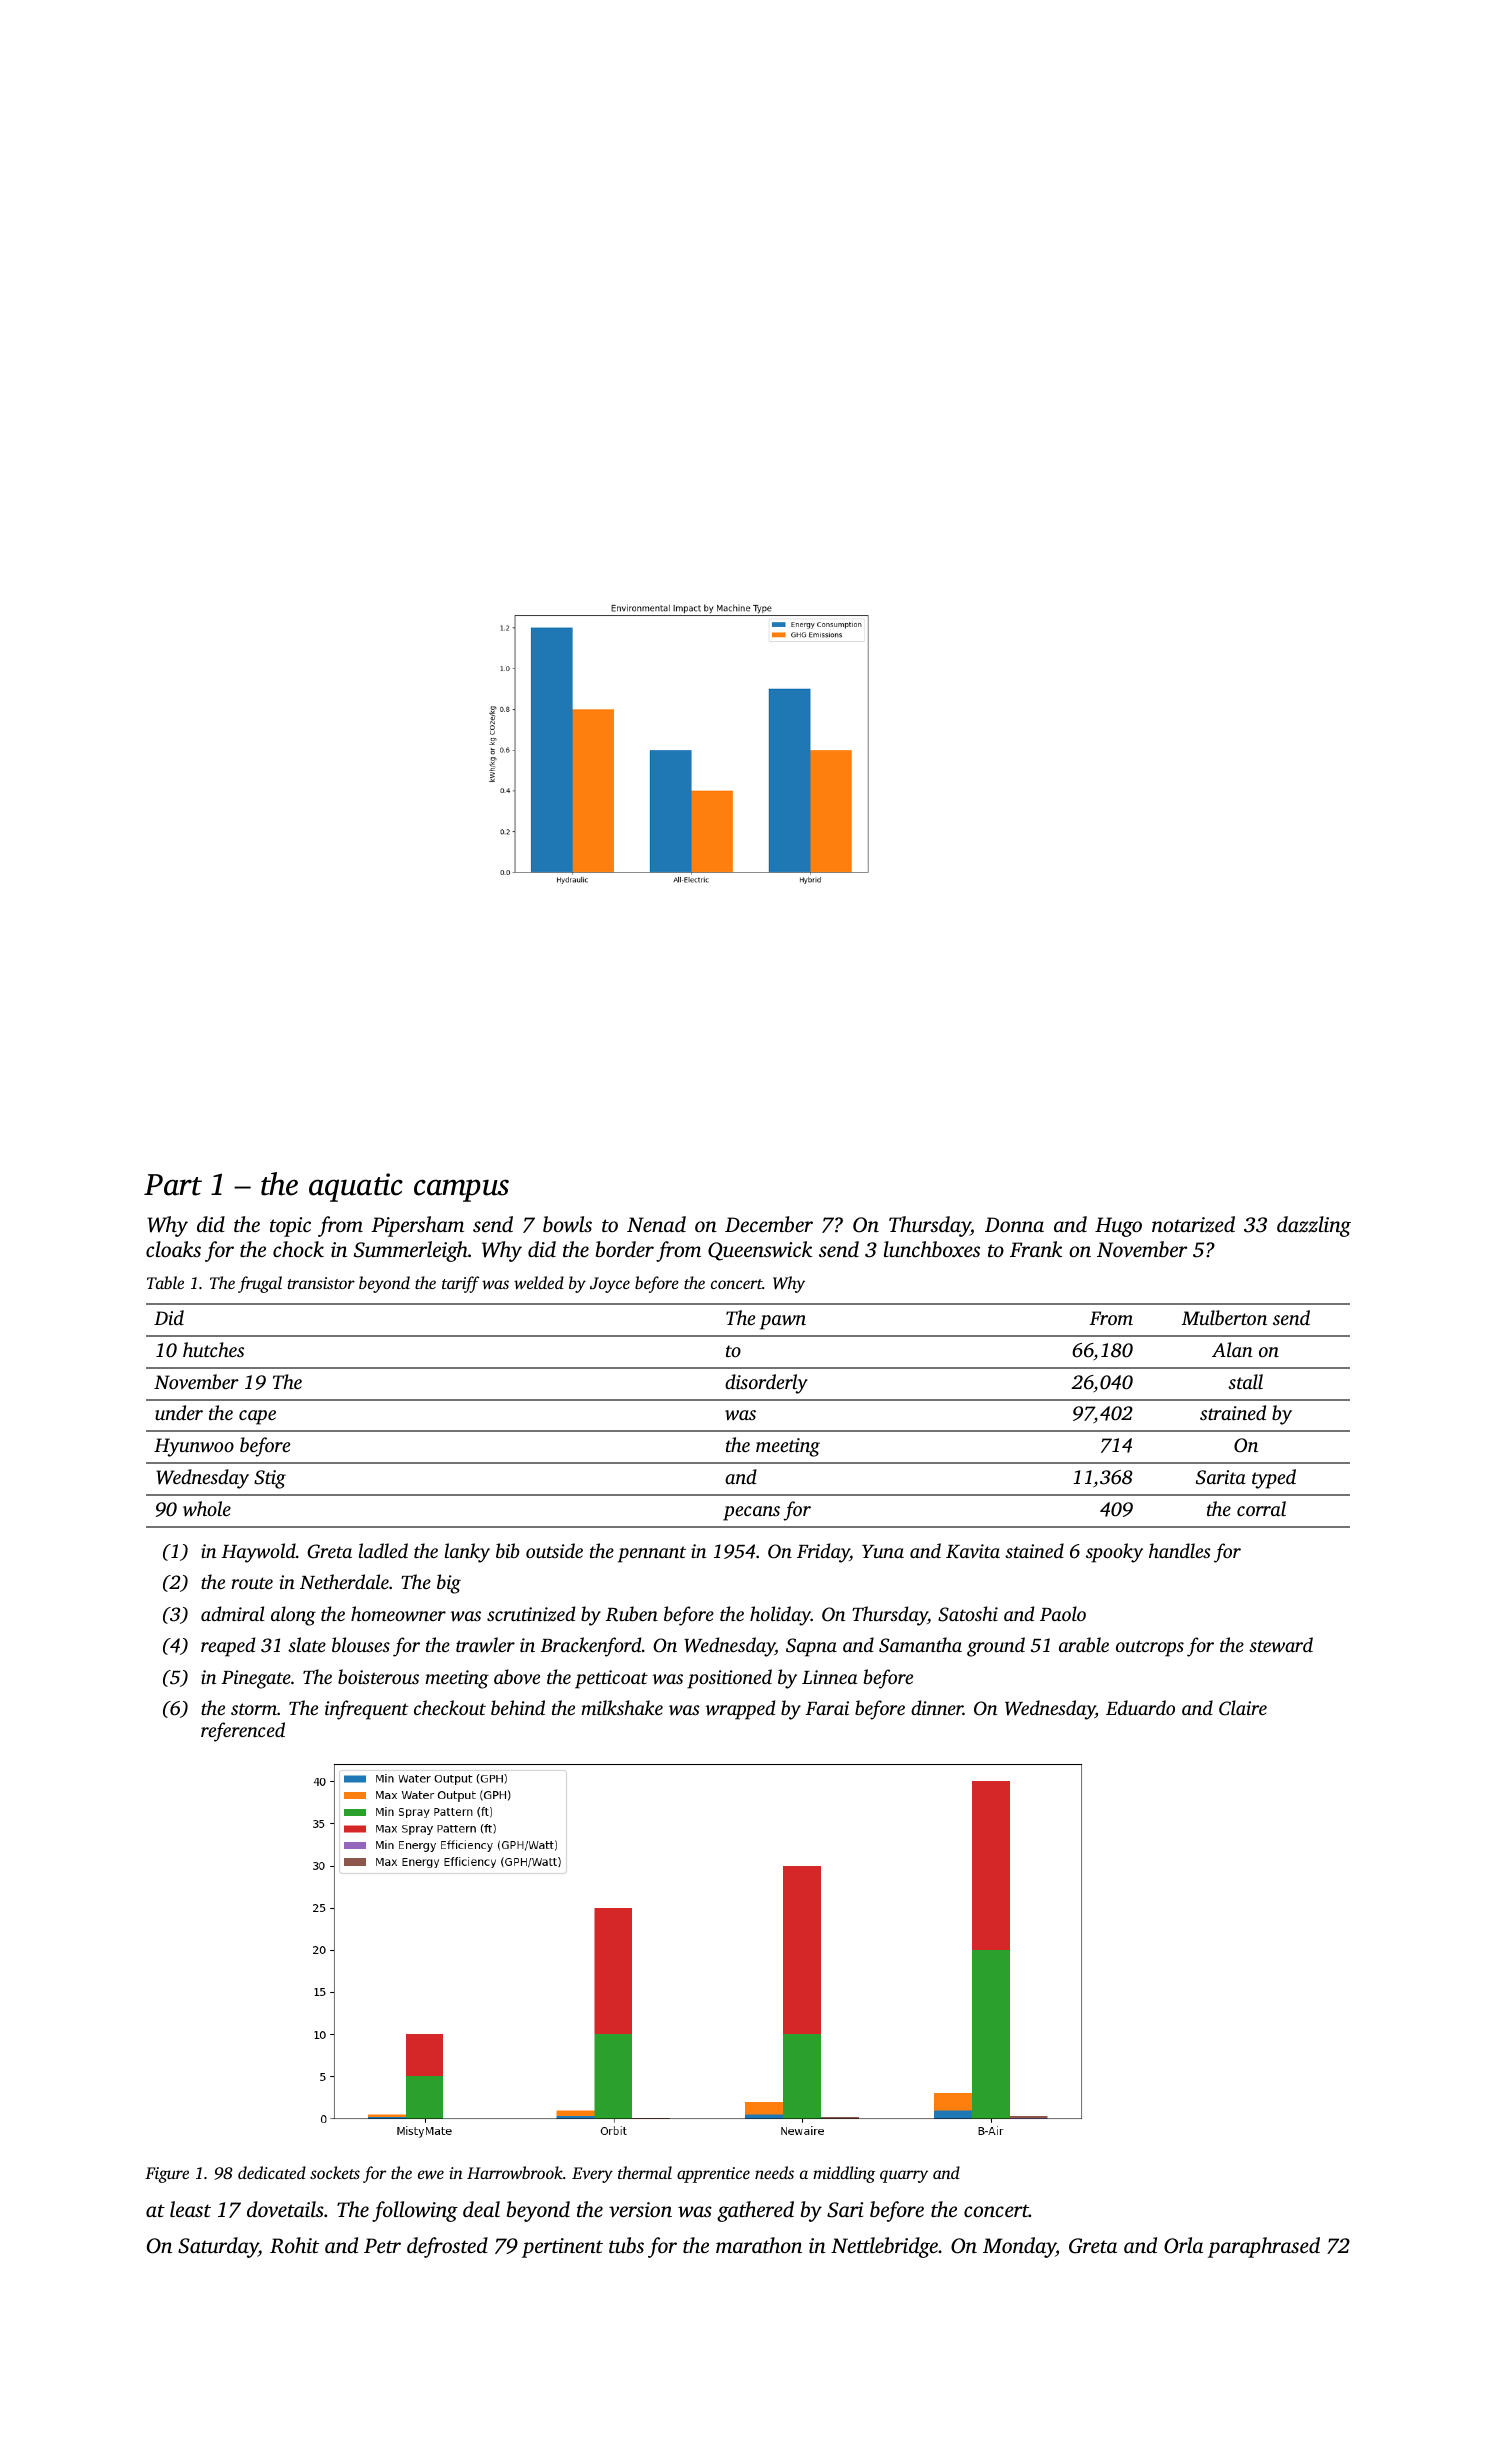 This screenshot has width=1496, height=2464. I want to click on campus, so click(461, 1190).
